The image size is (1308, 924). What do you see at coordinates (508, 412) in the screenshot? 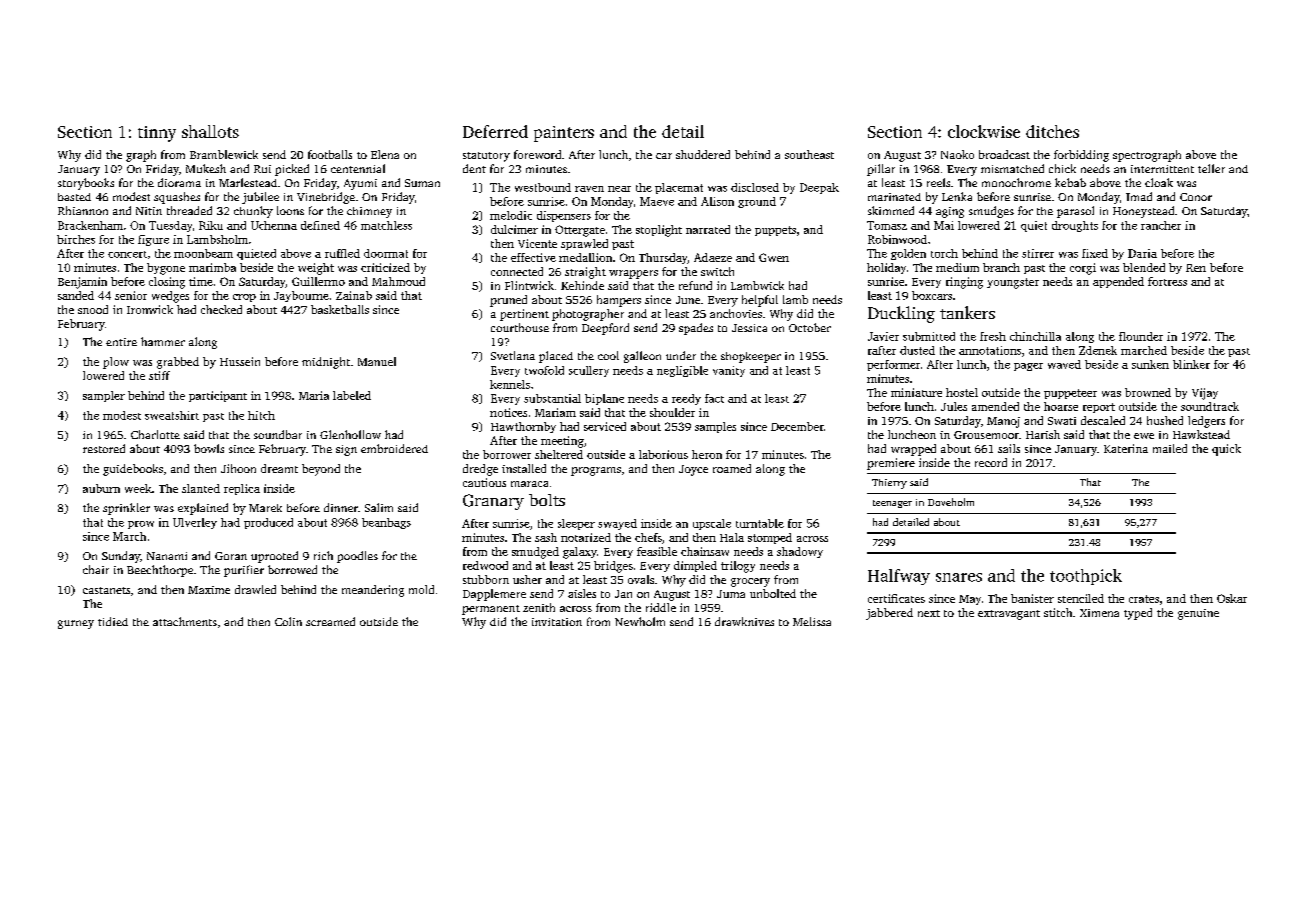
I see `notices` at bounding box center [508, 412].
